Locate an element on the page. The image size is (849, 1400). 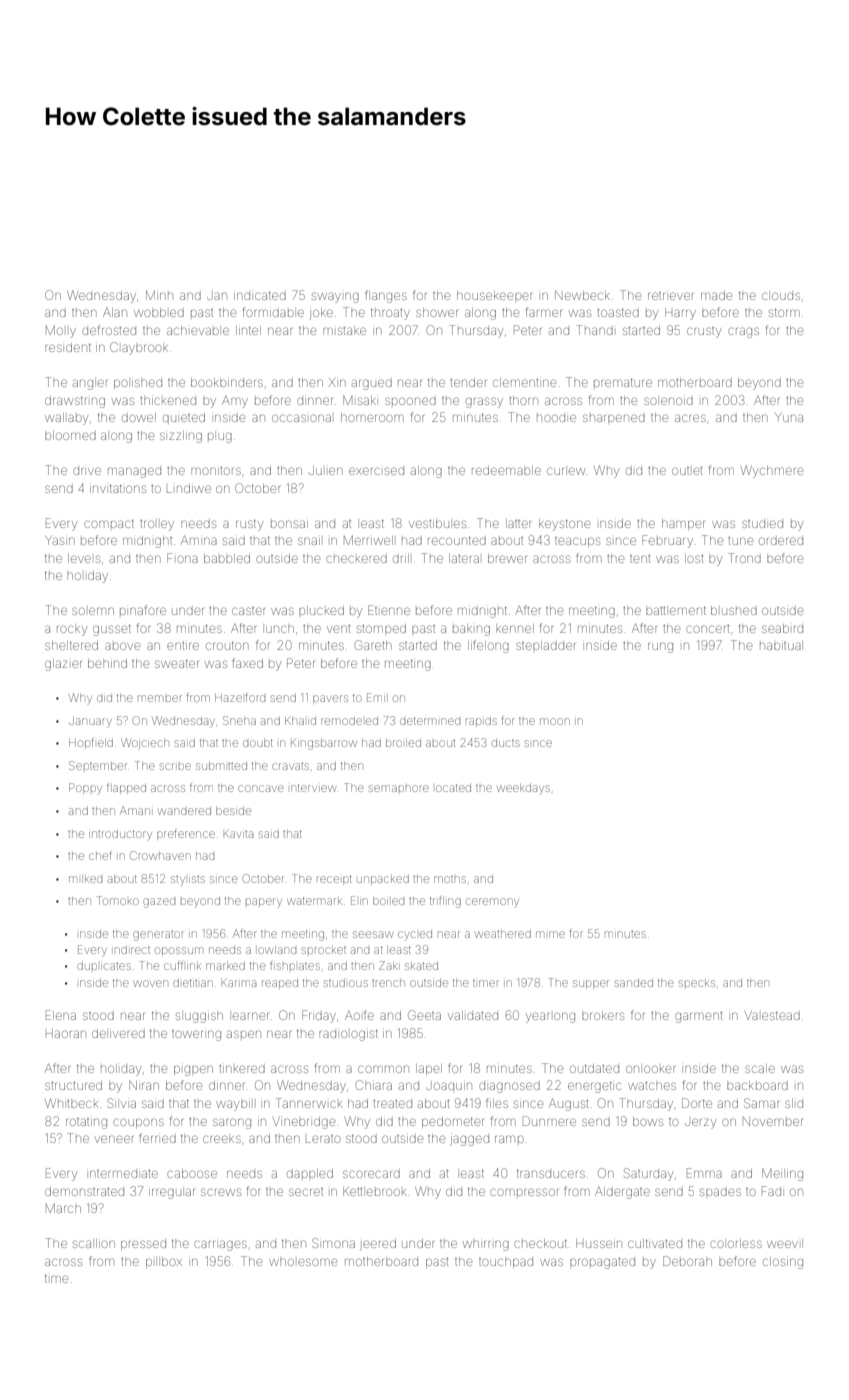
Poppy is located at coordinates (85, 788).
